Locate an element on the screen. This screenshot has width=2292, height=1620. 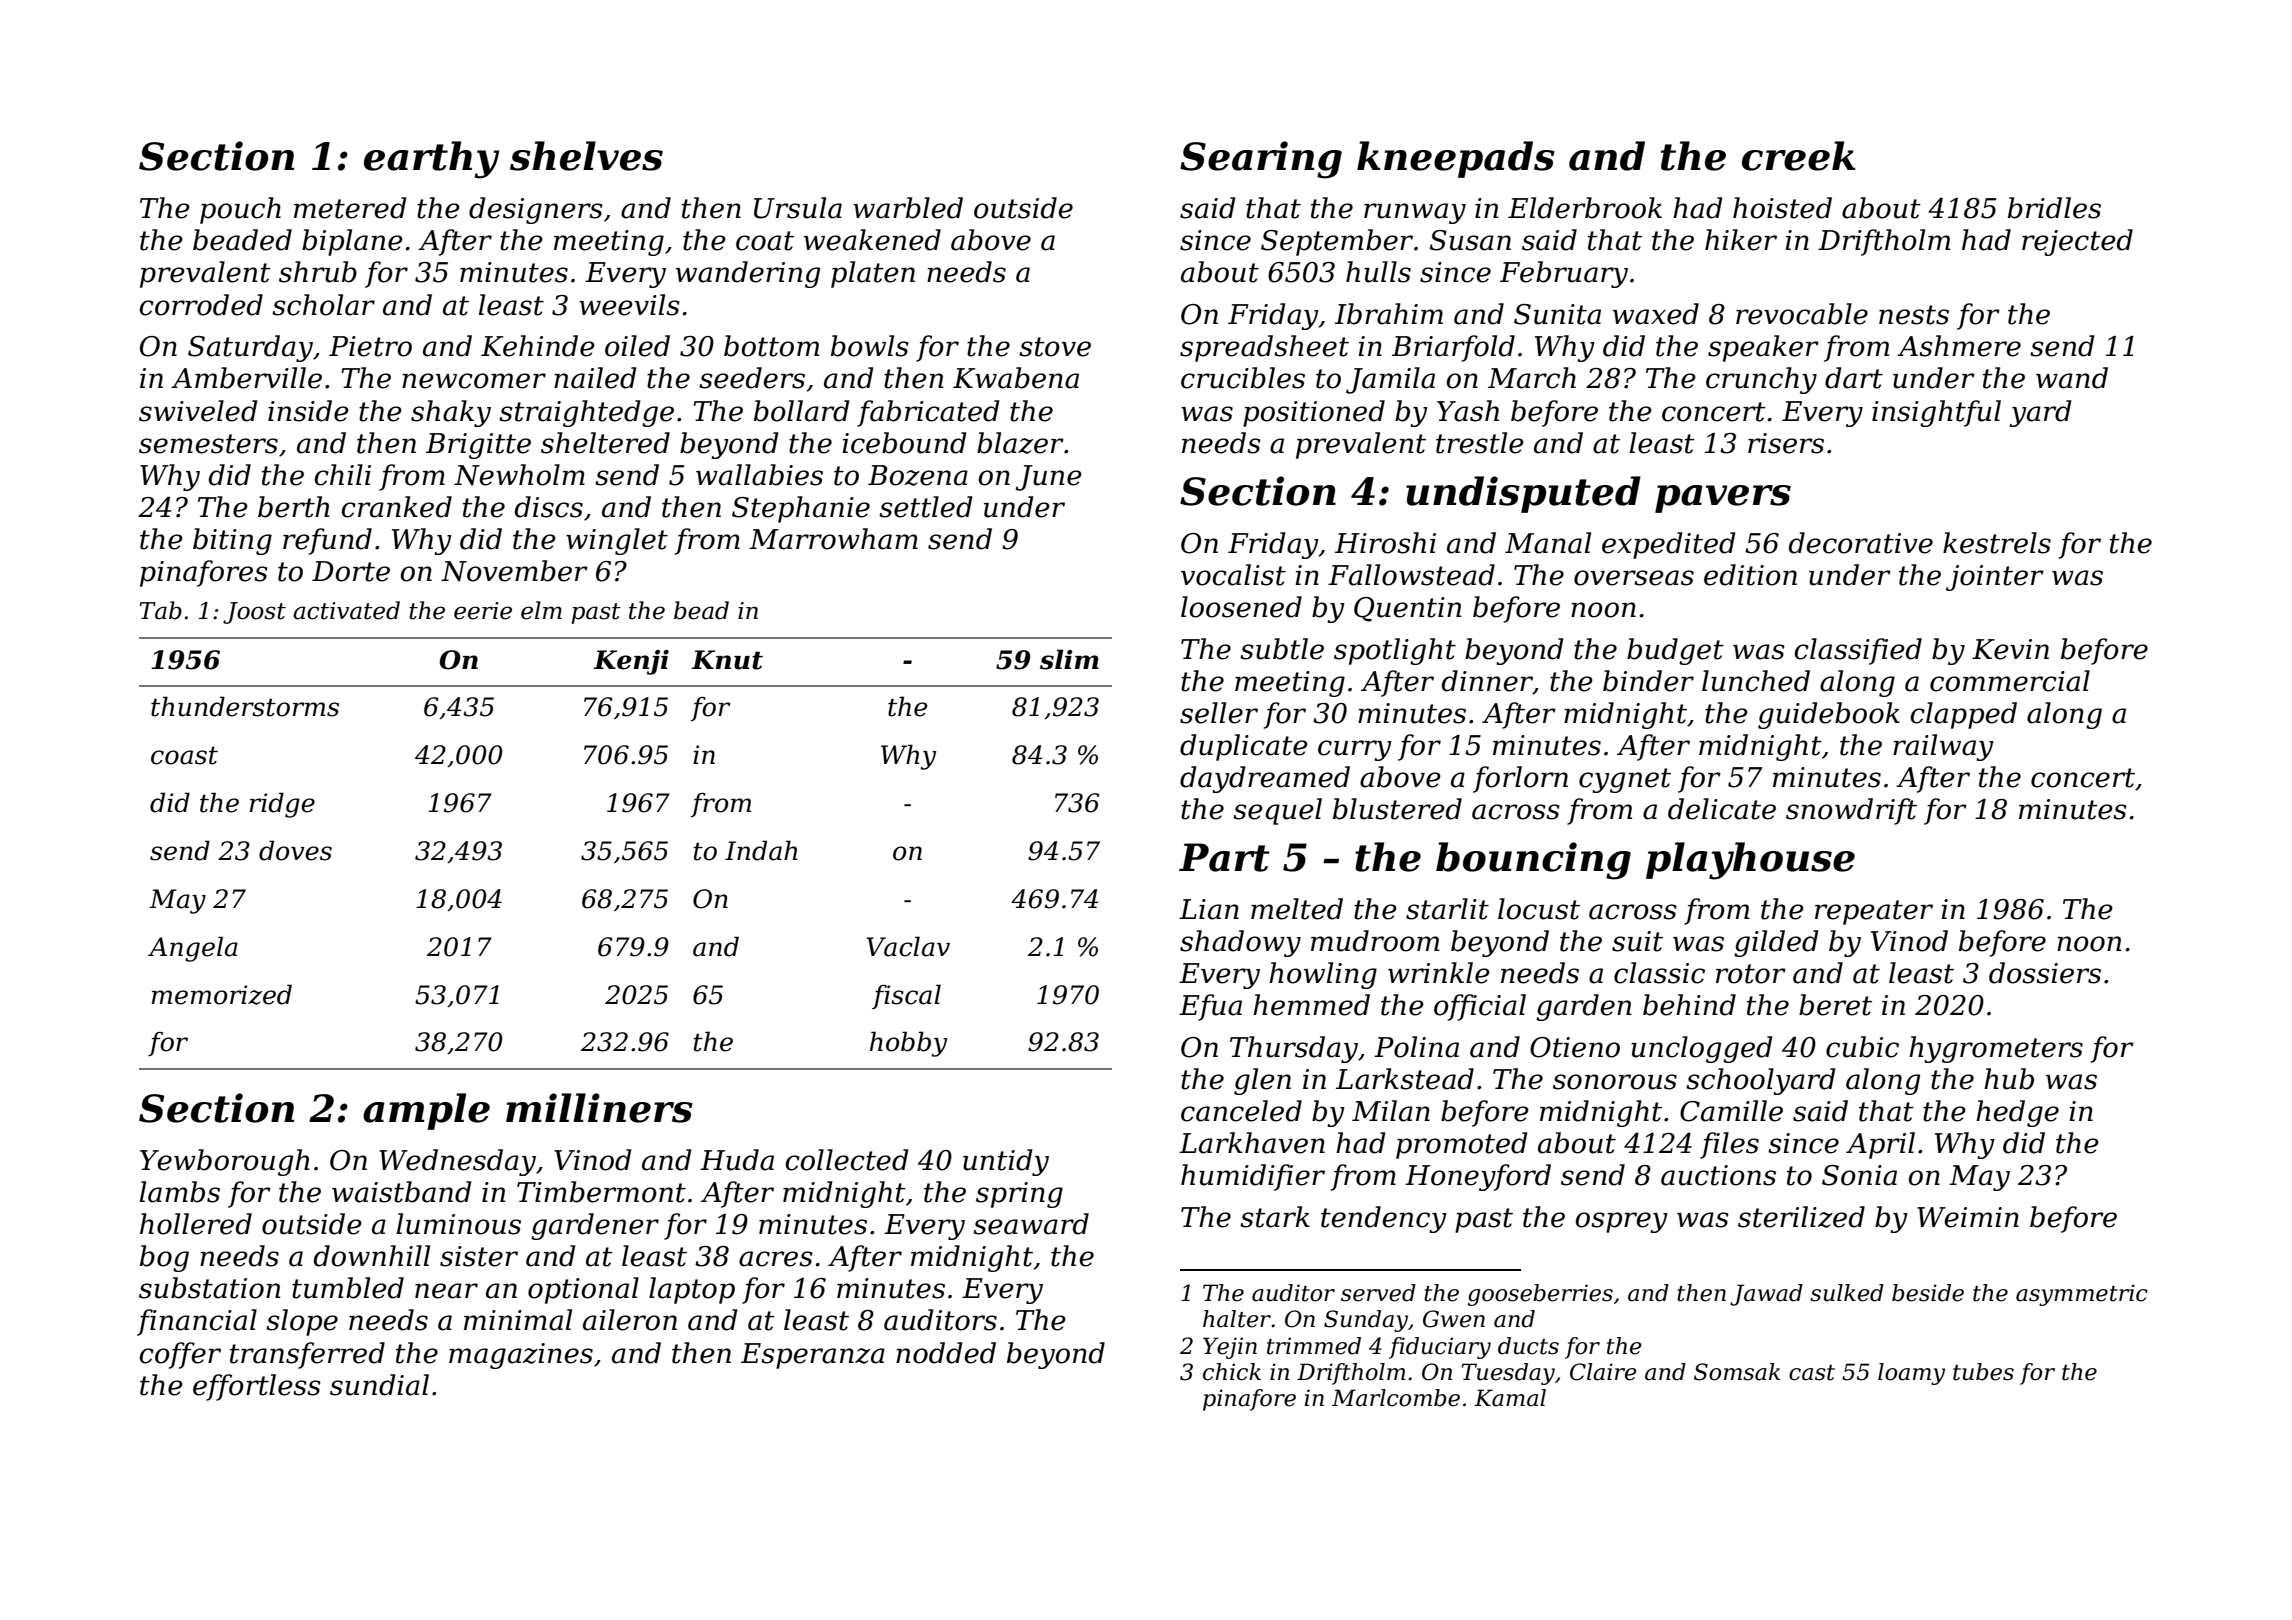
coast is located at coordinates (184, 756).
